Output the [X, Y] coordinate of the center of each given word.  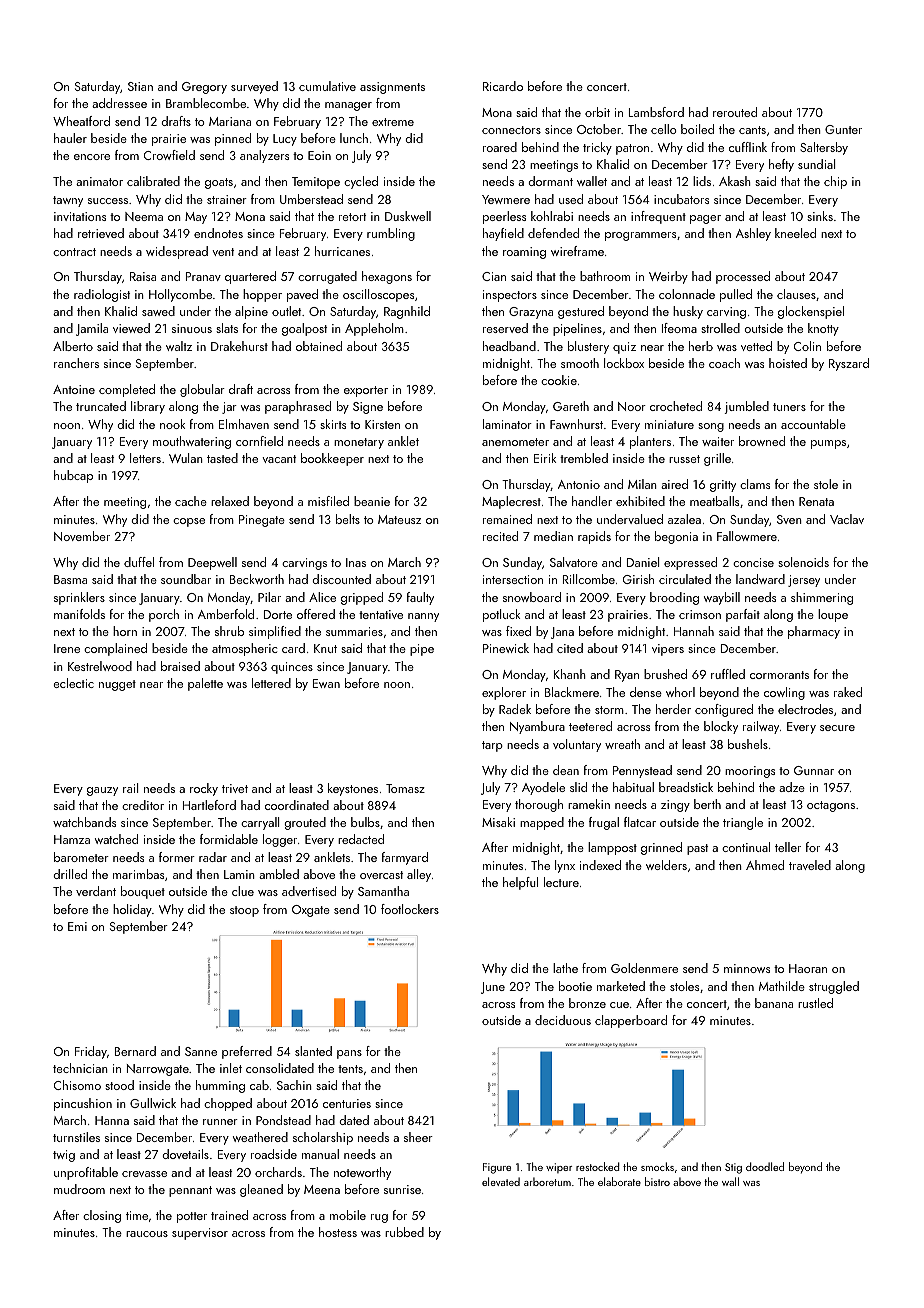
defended [553, 233]
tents [350, 1069]
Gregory [204, 88]
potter [192, 1217]
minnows [747, 968]
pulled [736, 295]
